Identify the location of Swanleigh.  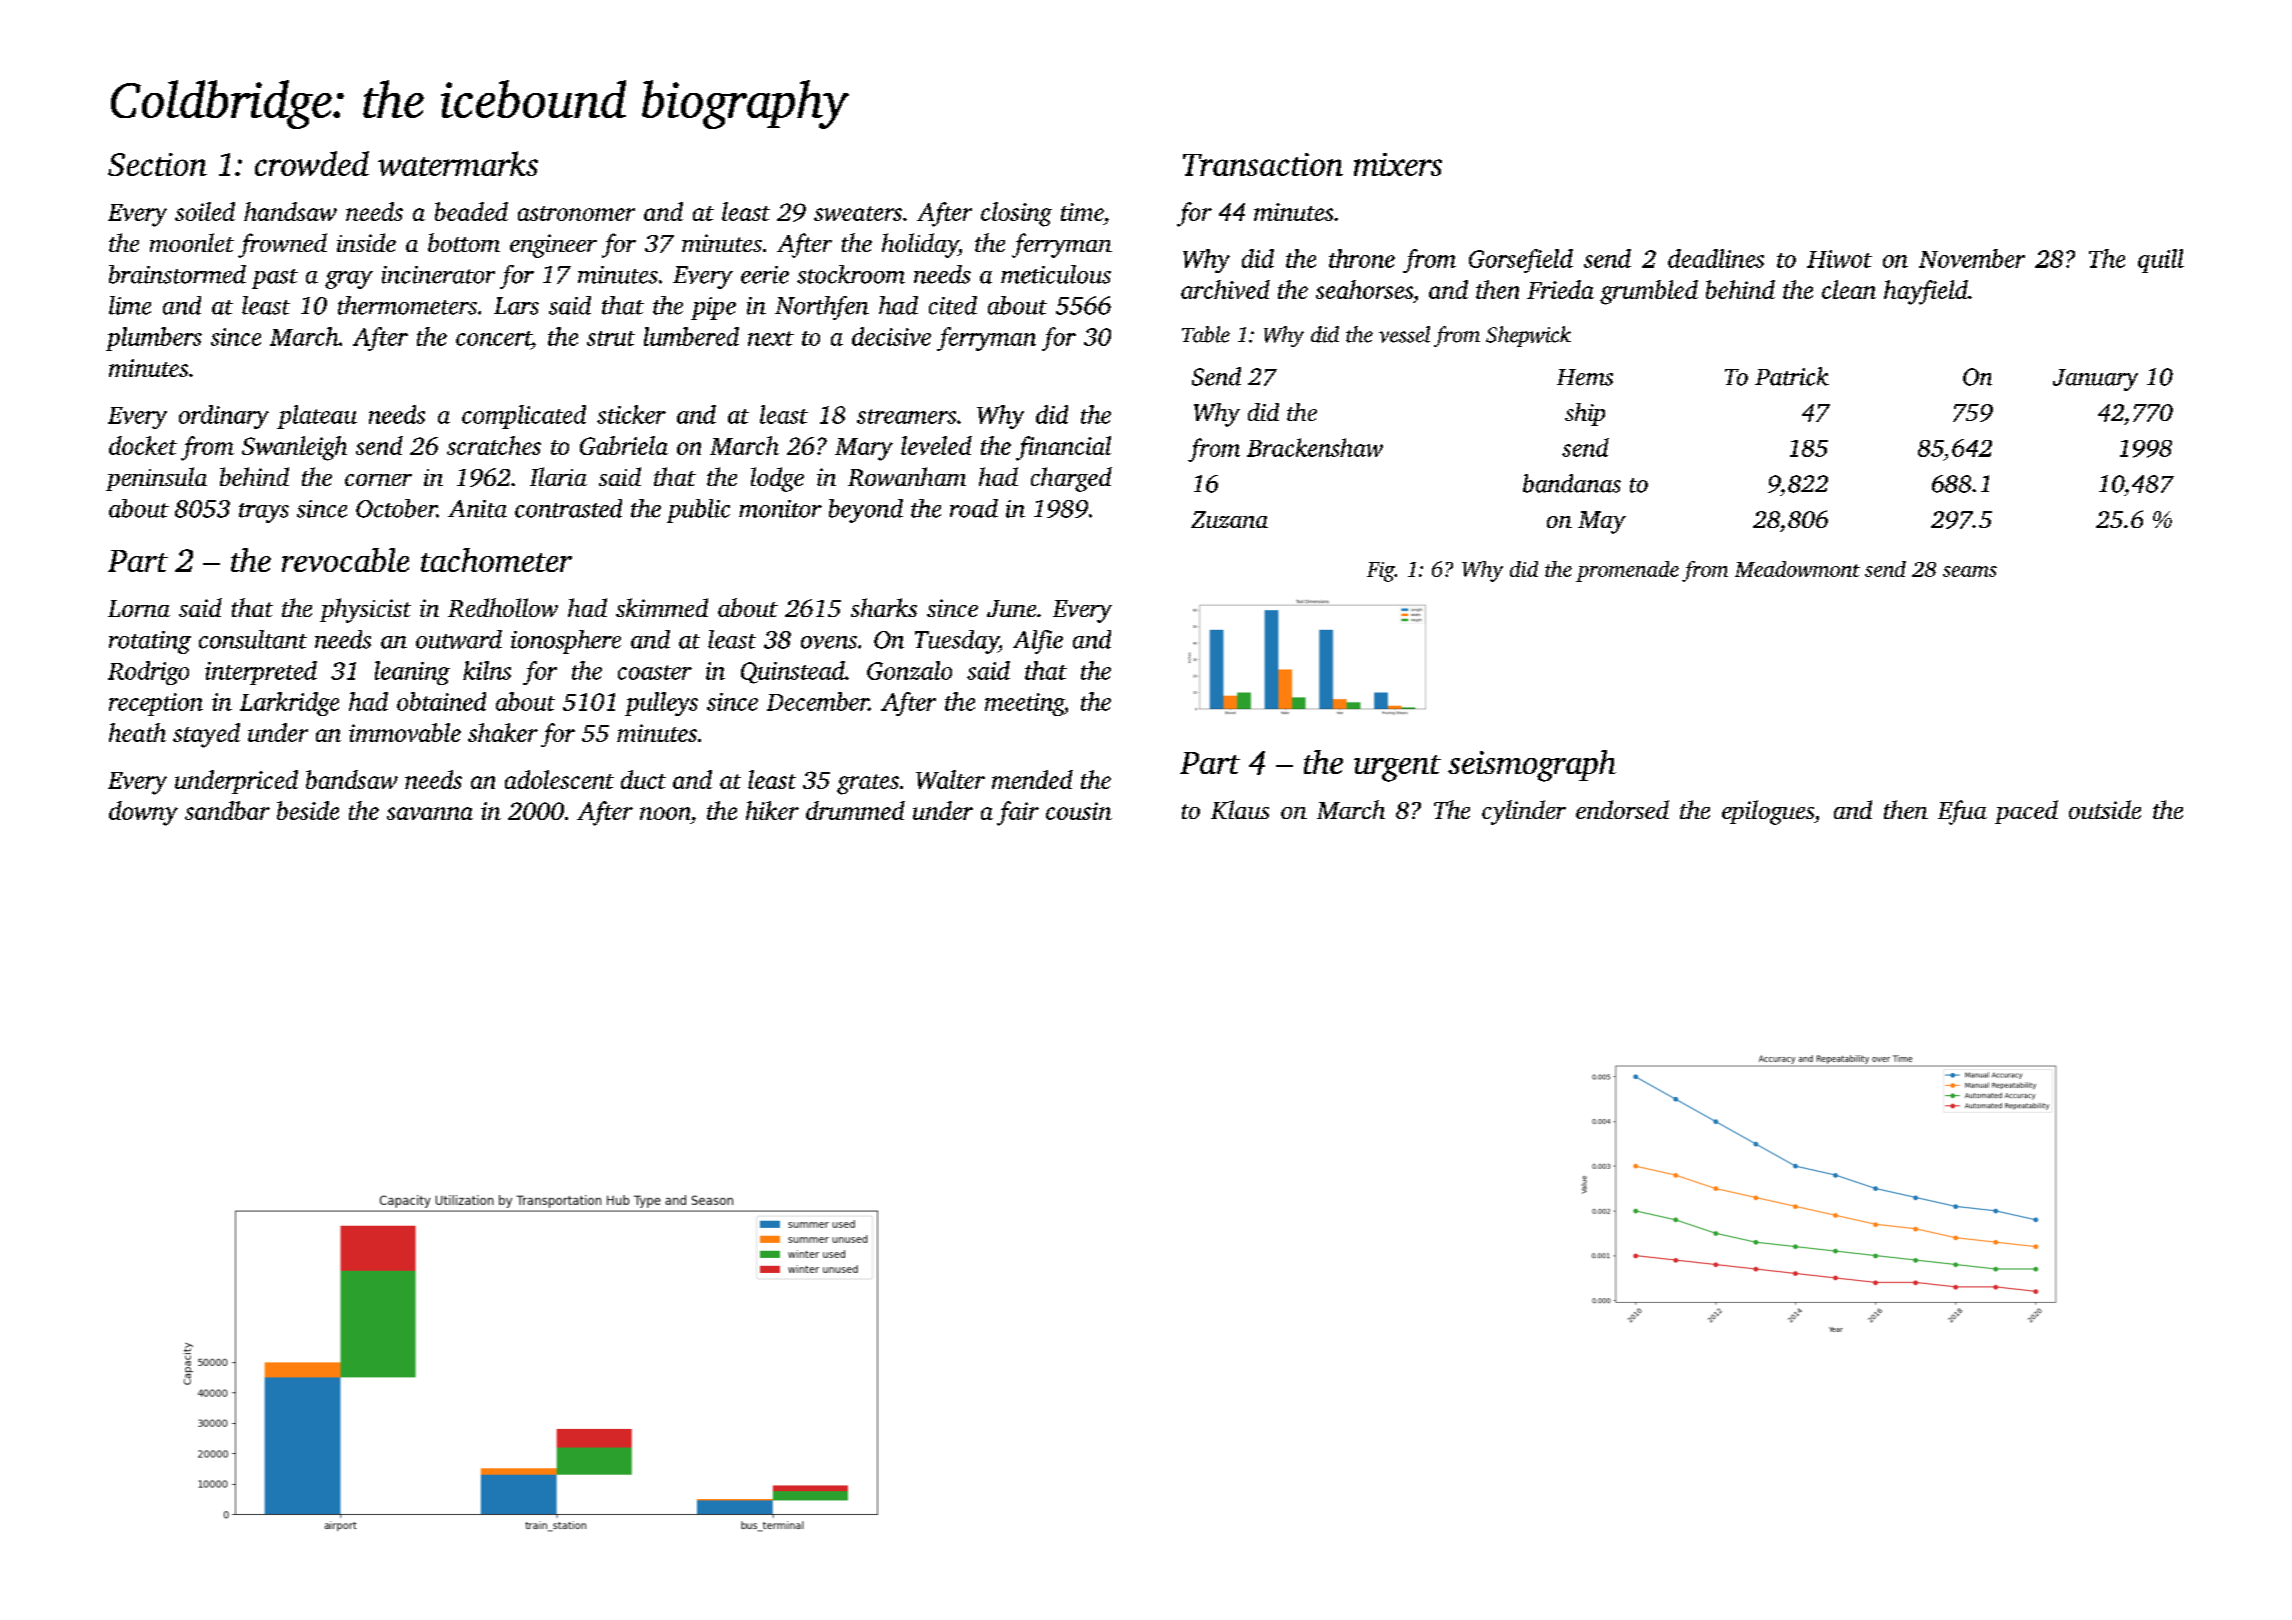
(294, 448).
